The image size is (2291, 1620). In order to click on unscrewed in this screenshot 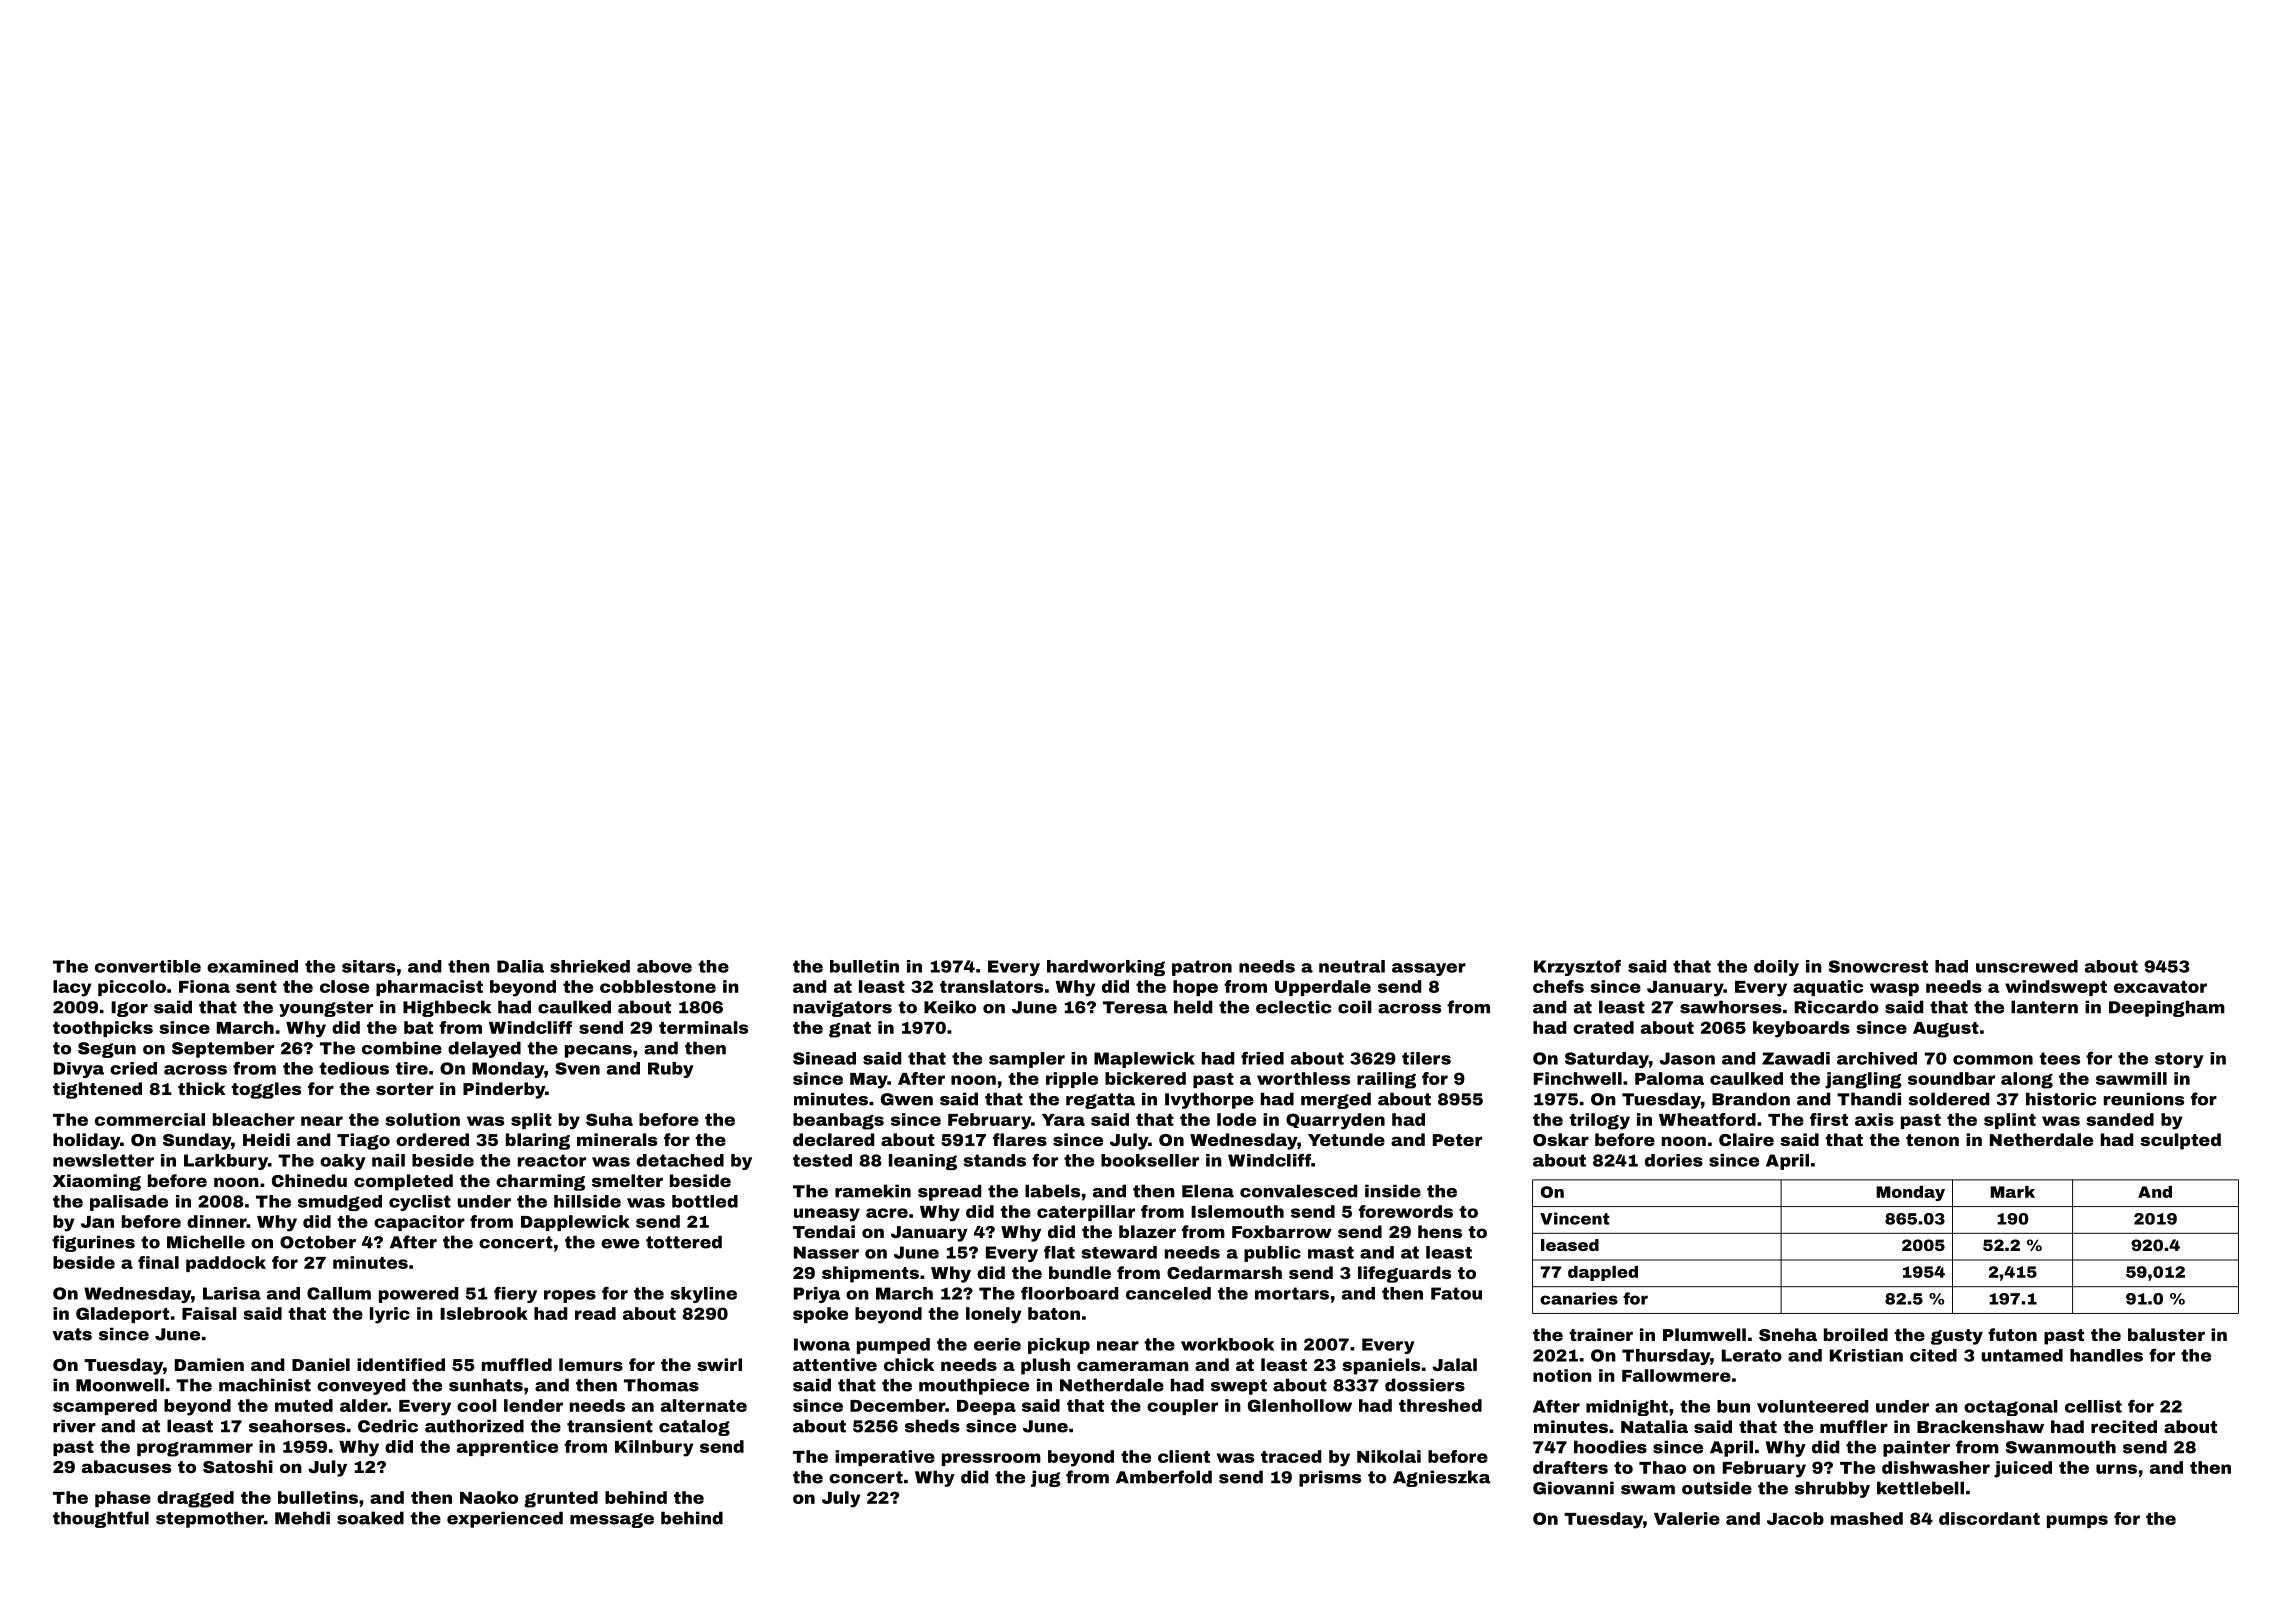, I will do `click(2027, 966)`.
